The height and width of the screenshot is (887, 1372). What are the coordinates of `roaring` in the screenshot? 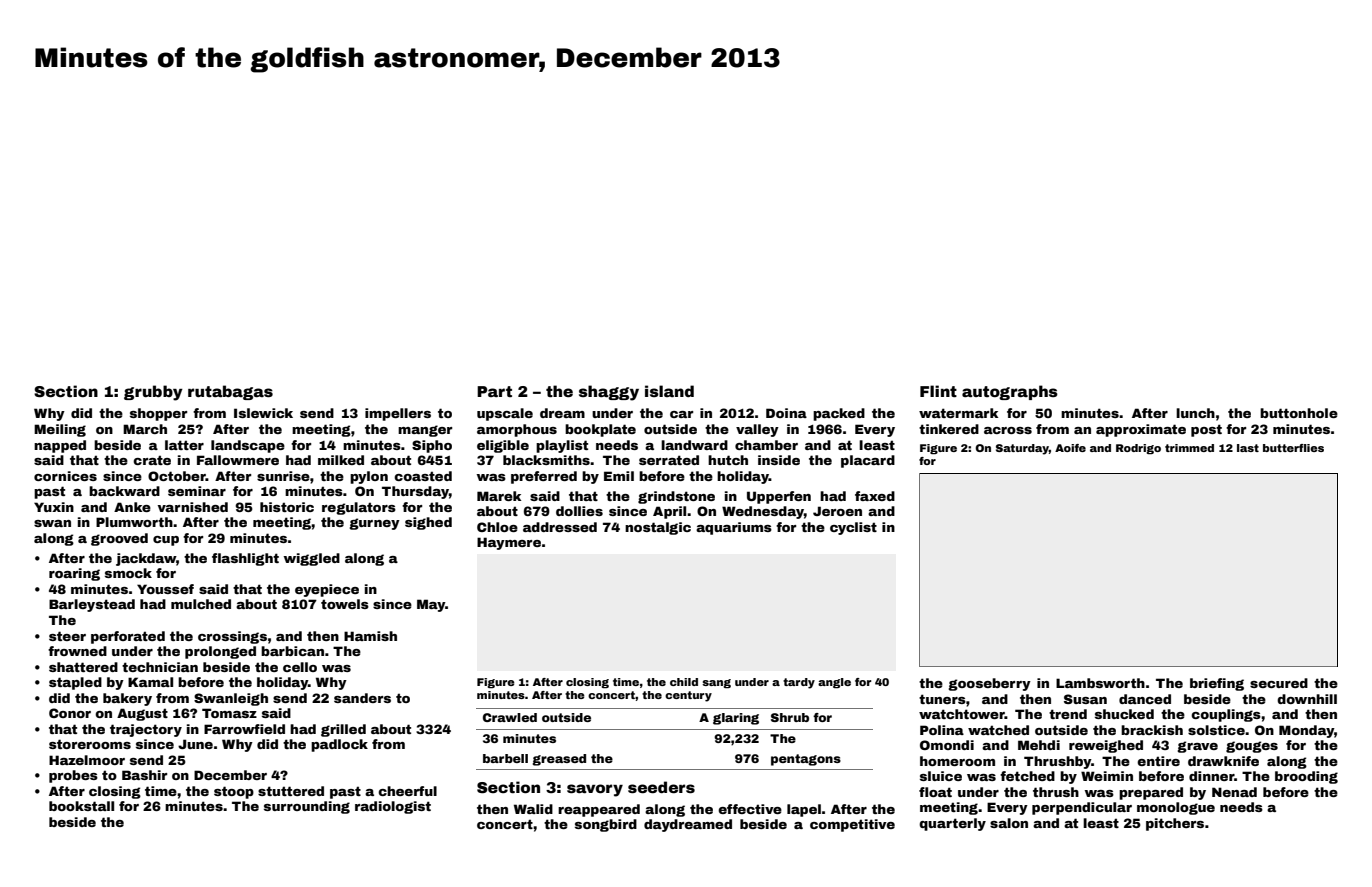 It's located at (74, 574).
